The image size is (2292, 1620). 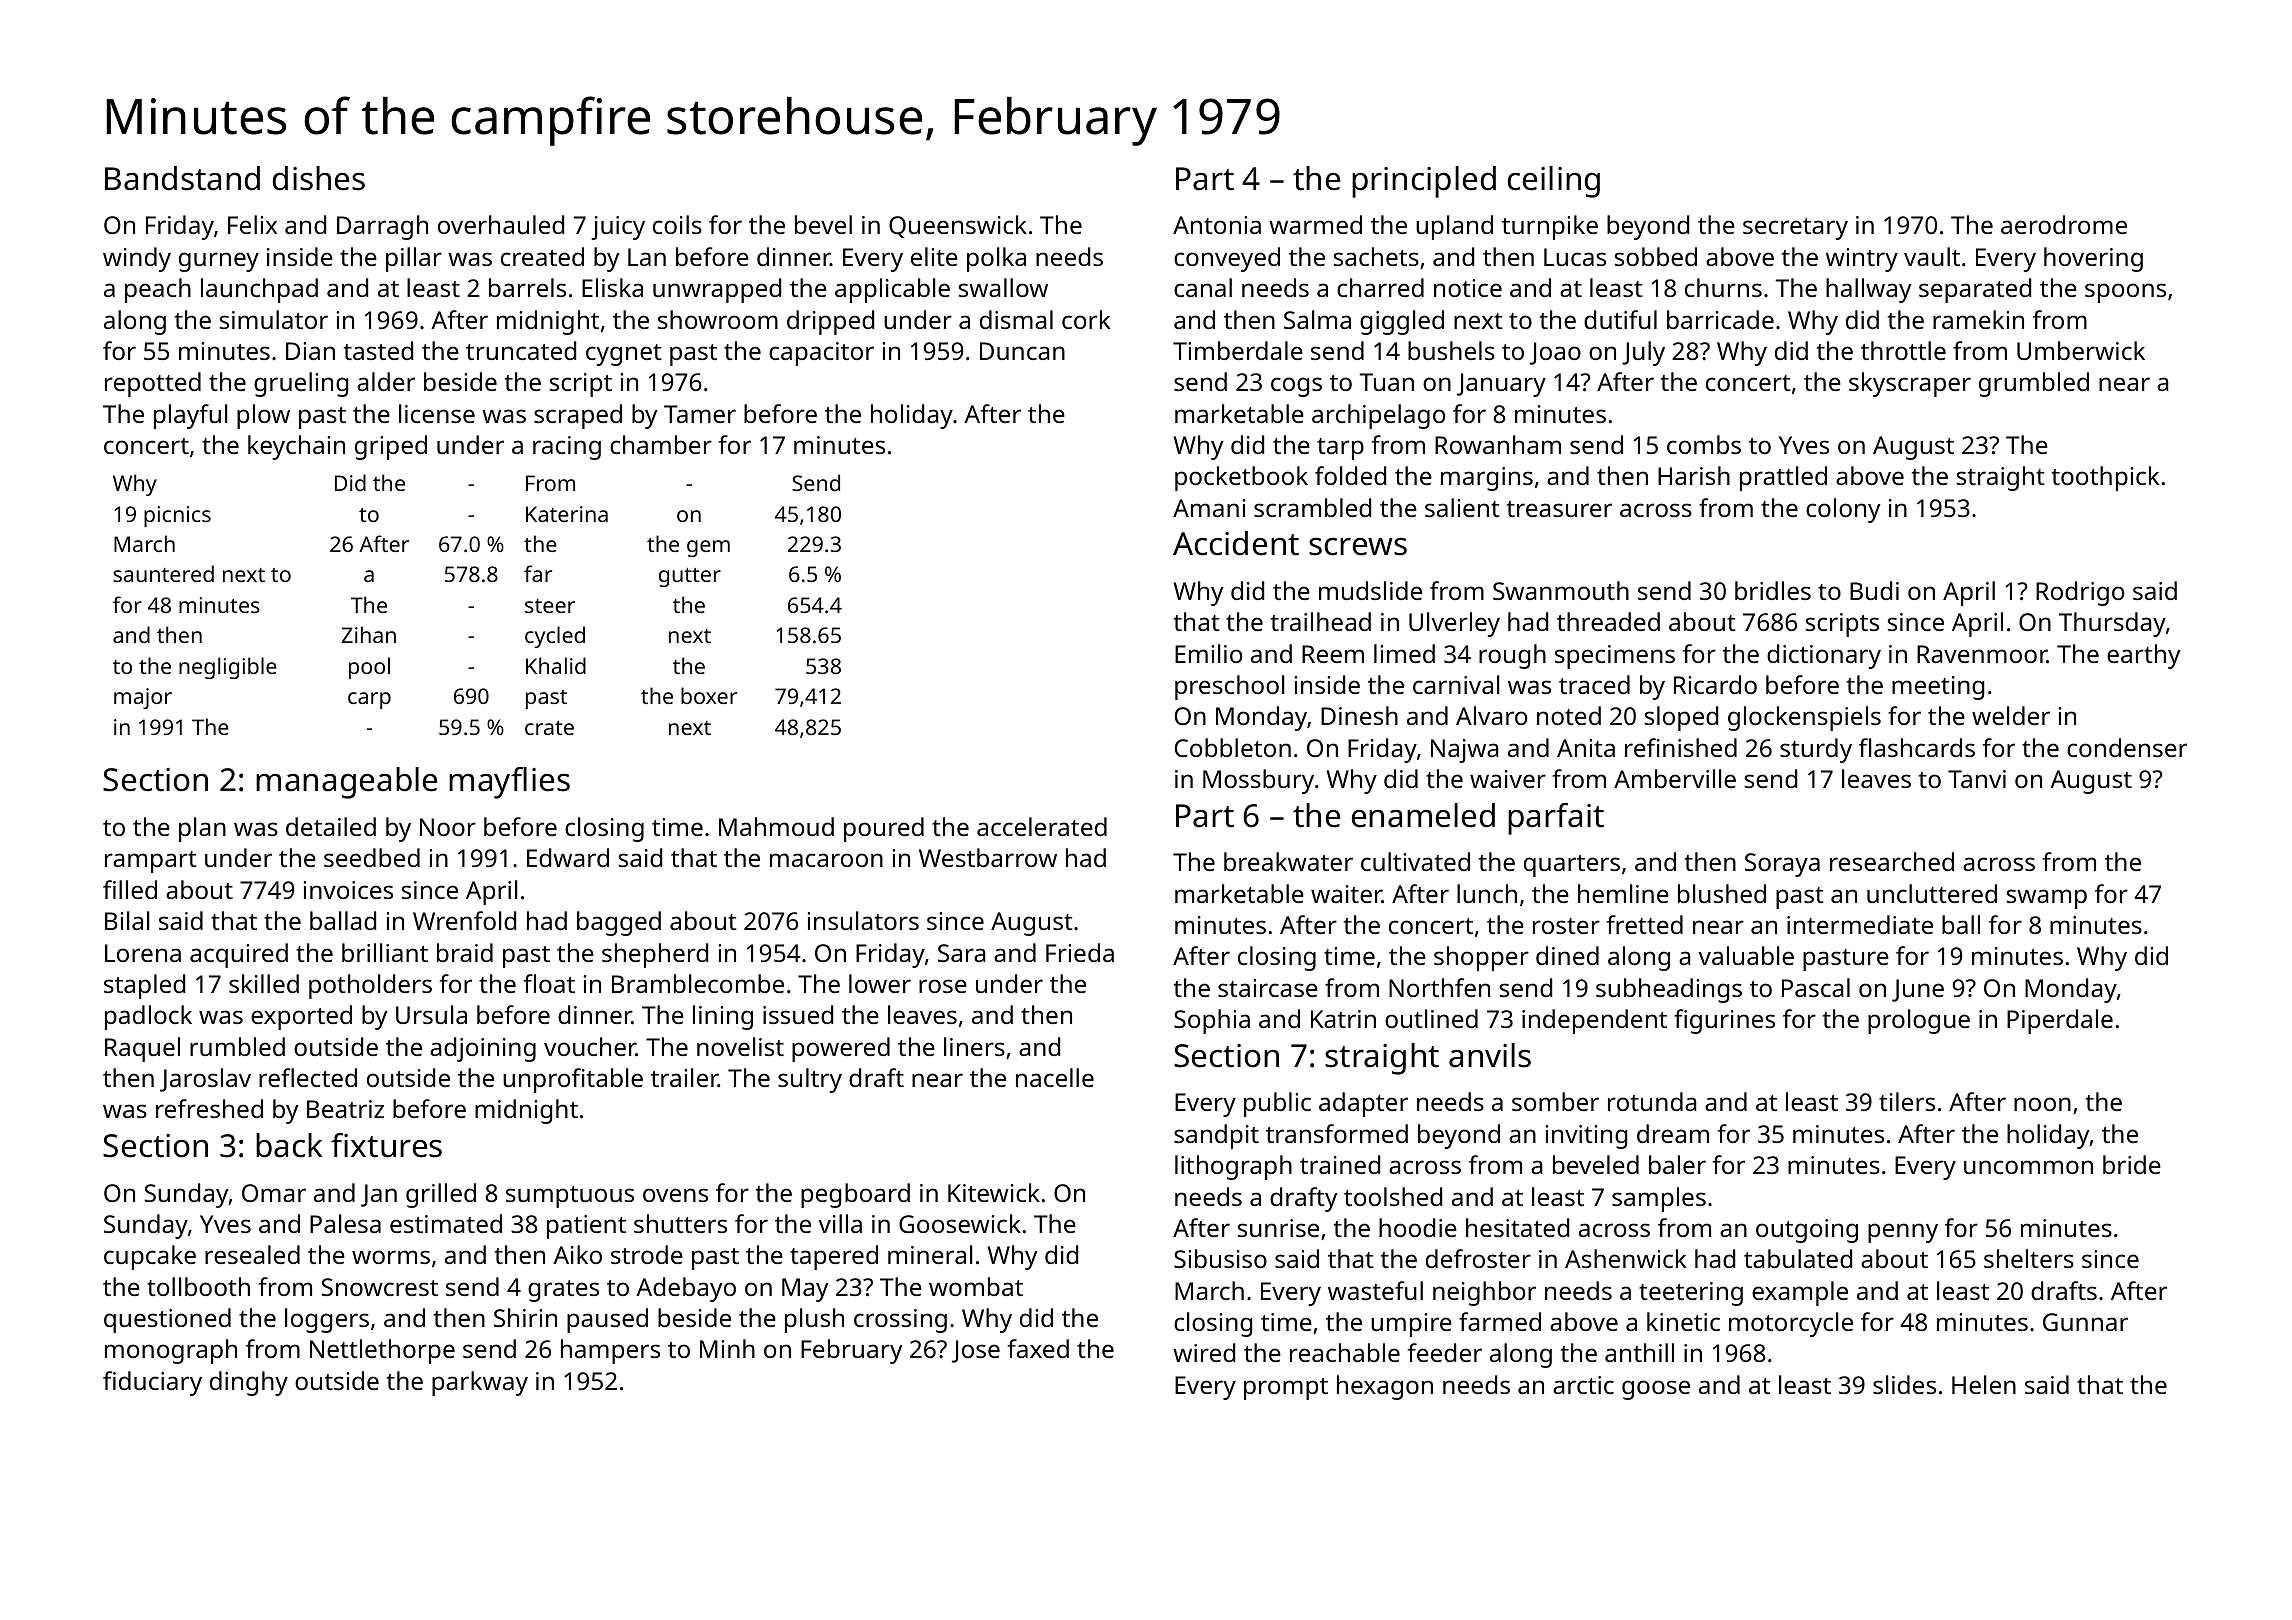 I want to click on anthill, so click(x=1639, y=1352).
